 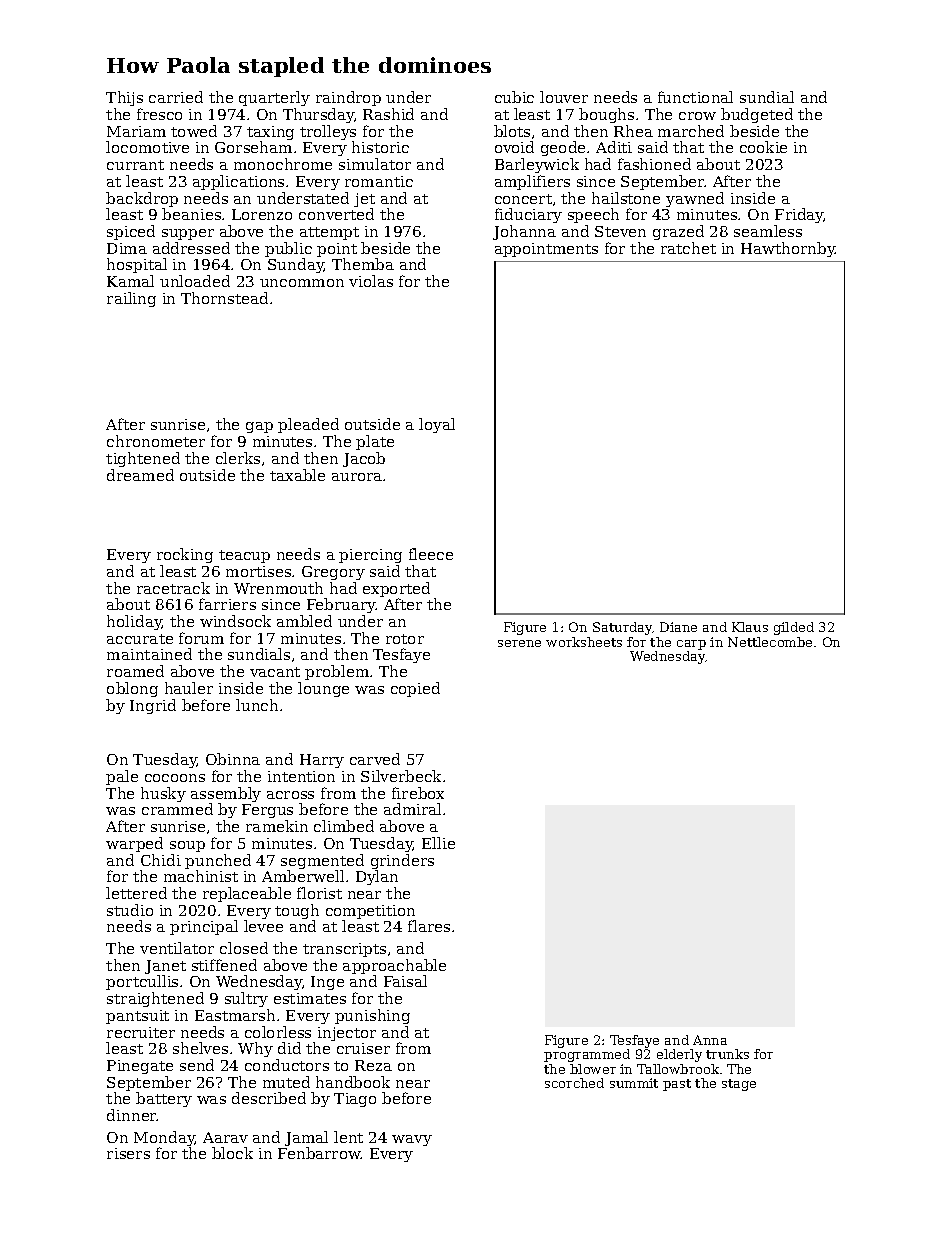 I want to click on Fenbarrow, so click(x=319, y=1153).
